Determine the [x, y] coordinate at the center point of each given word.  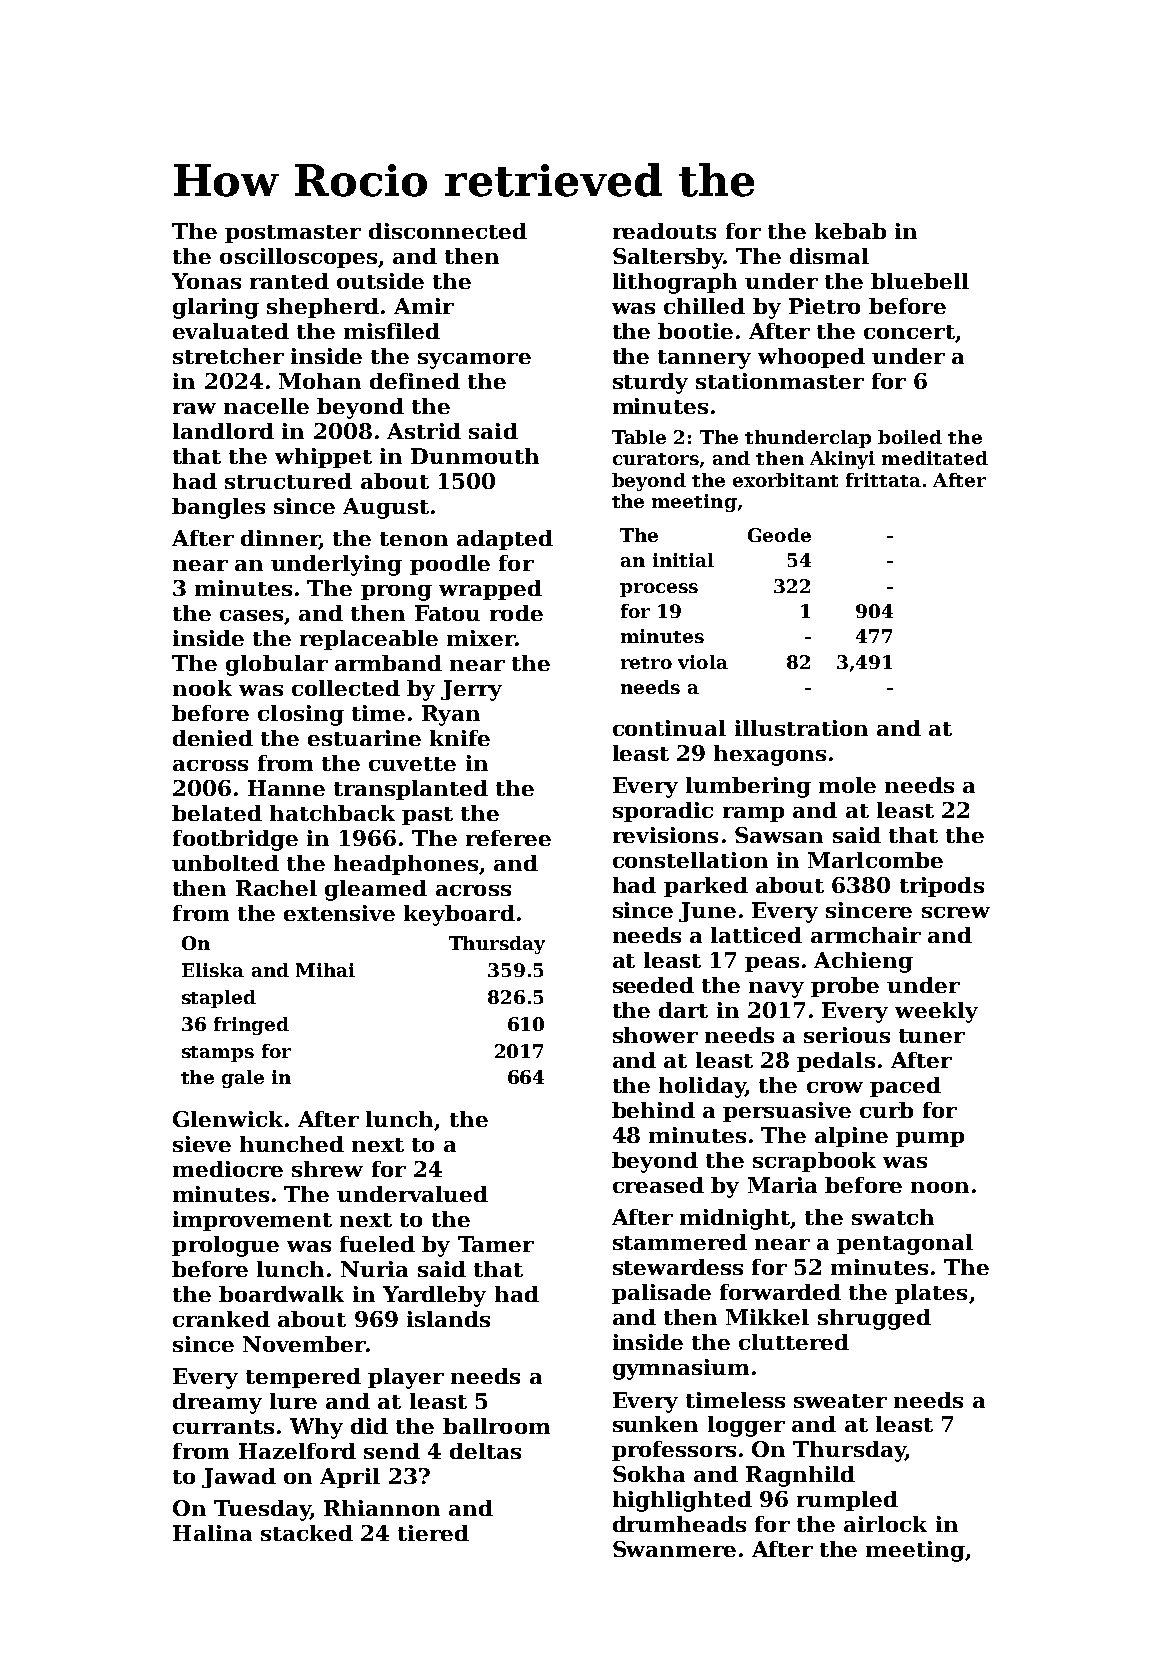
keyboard [459, 915]
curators [656, 459]
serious [847, 1035]
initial [683, 560]
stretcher [228, 356]
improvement [252, 1221]
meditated [935, 458]
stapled [219, 999]
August [386, 508]
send [392, 1451]
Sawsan [779, 835]
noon [940, 1187]
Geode [779, 535]
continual [669, 728]
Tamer [496, 1244]
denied [213, 738]
